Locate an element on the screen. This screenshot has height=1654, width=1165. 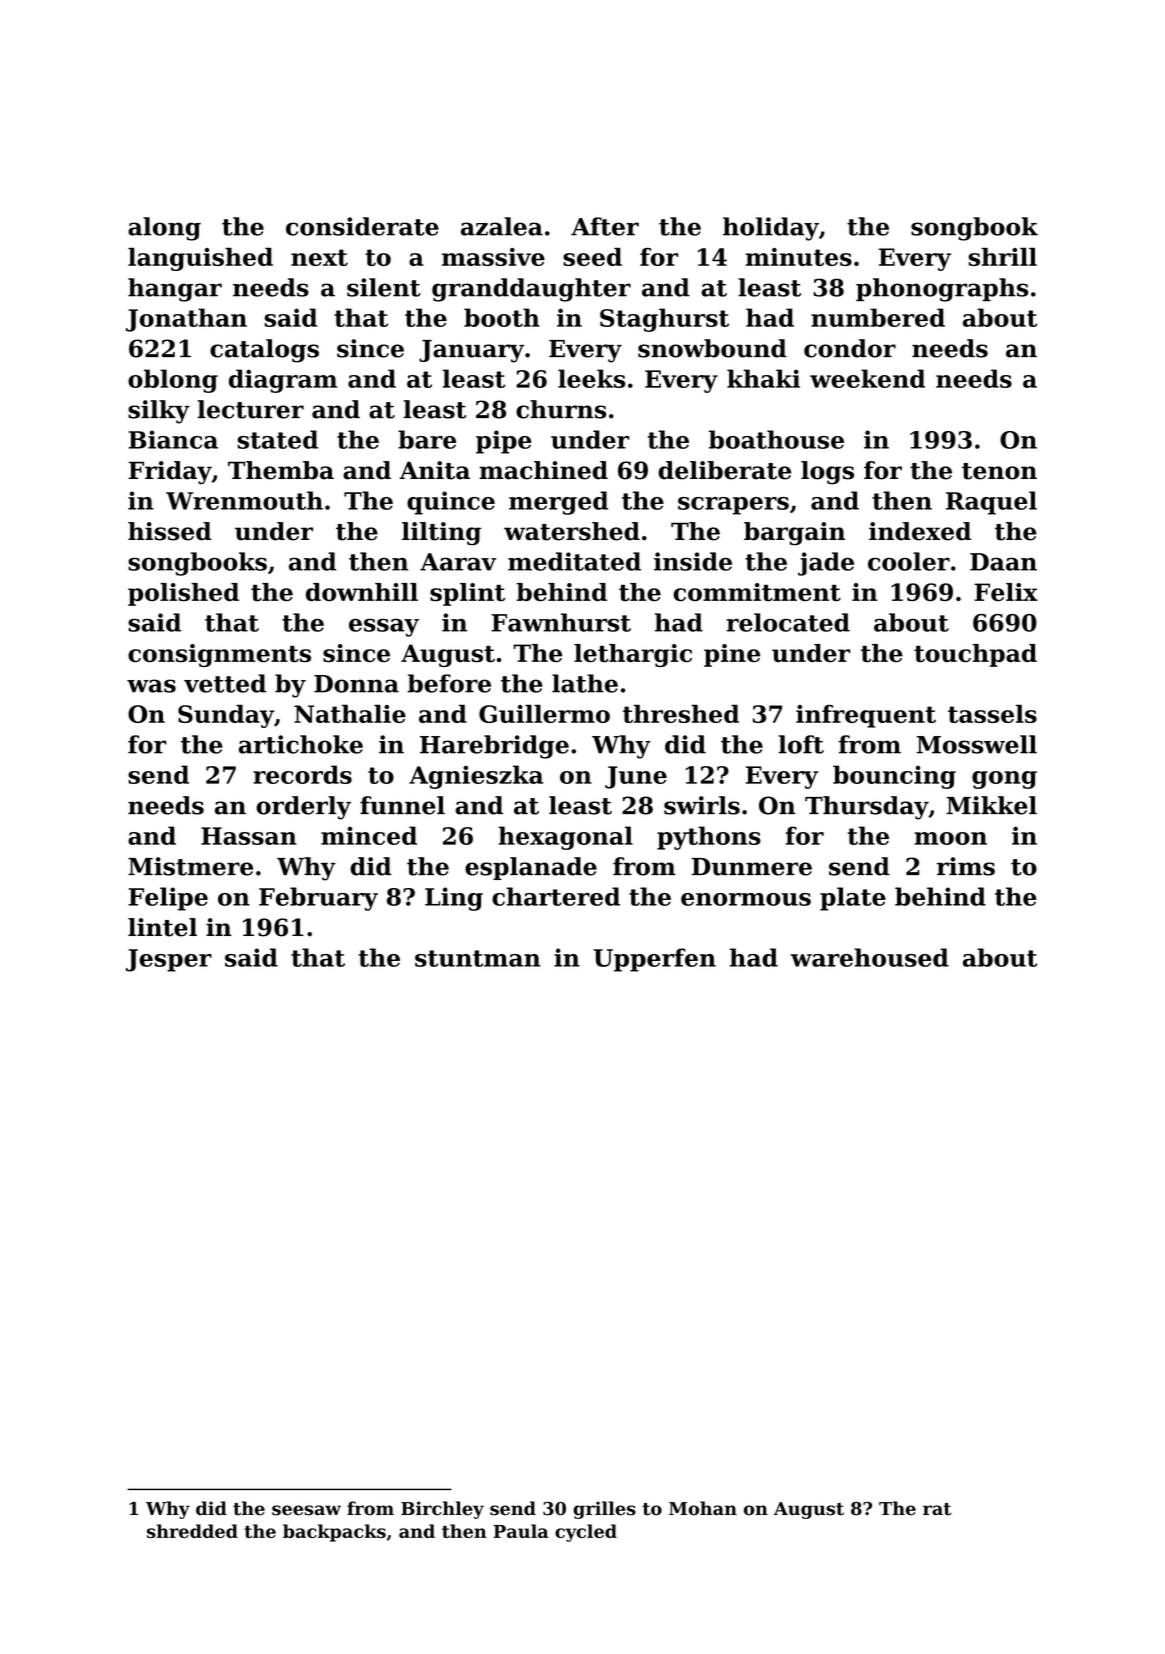
hexagonal is located at coordinates (565, 838).
